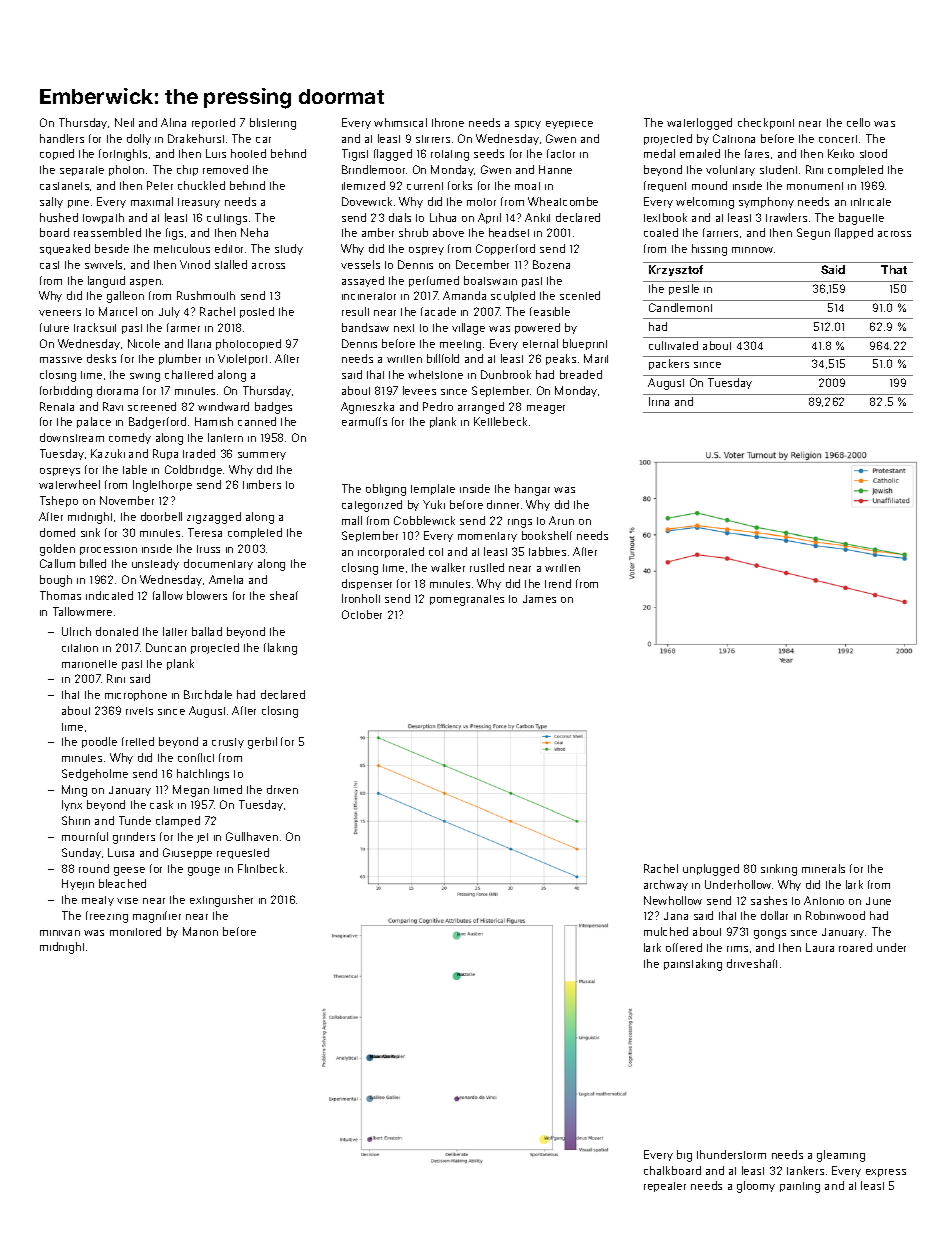  I want to click on cuttings, so click(227, 219).
